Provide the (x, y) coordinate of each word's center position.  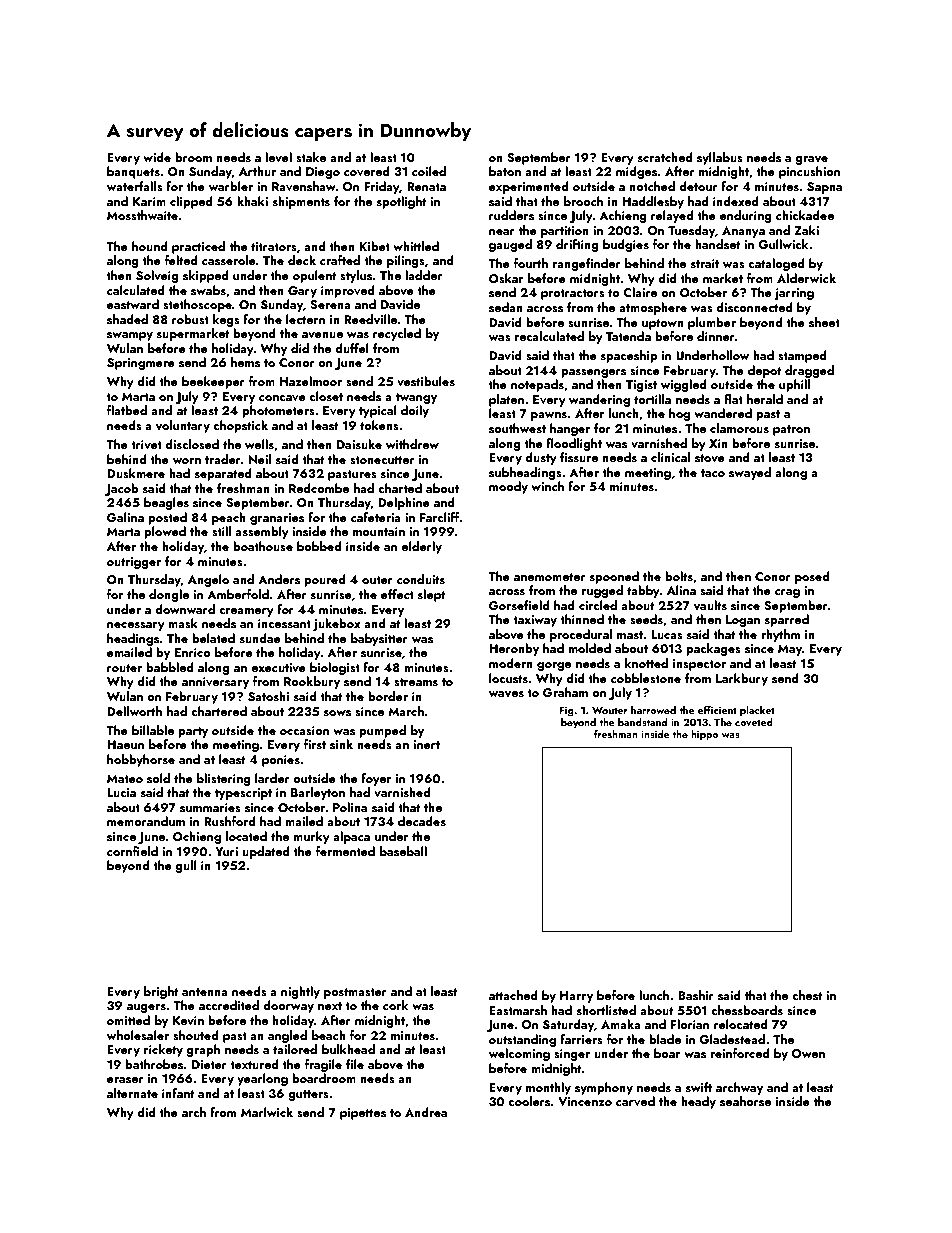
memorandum (146, 821)
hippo (704, 735)
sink (341, 744)
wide (157, 157)
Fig (566, 711)
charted (400, 488)
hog (679, 414)
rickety (163, 1050)
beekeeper (213, 382)
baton (505, 171)
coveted (754, 722)
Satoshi (268, 696)
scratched (665, 157)
